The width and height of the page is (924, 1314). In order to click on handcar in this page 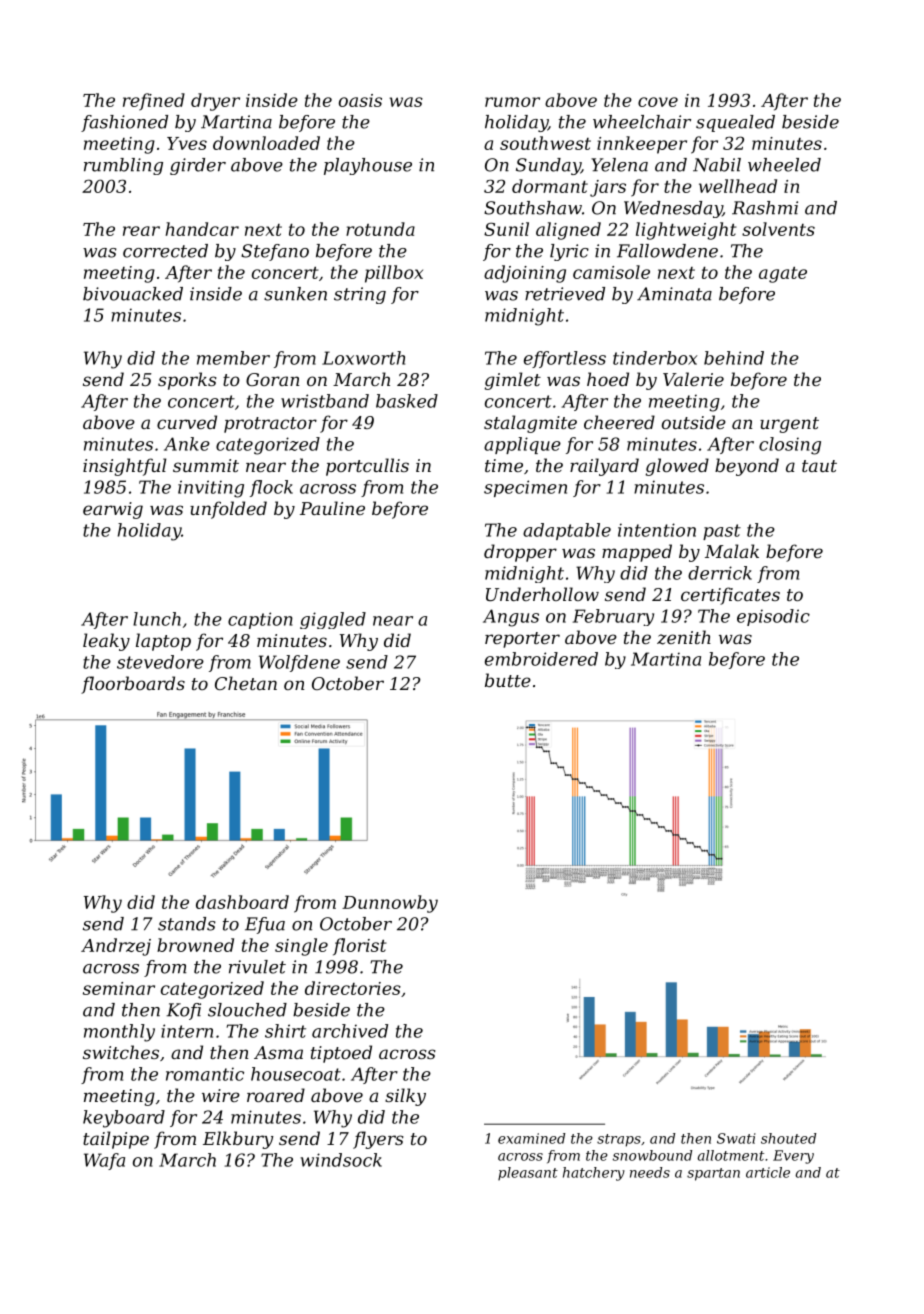, I will do `click(202, 229)`.
